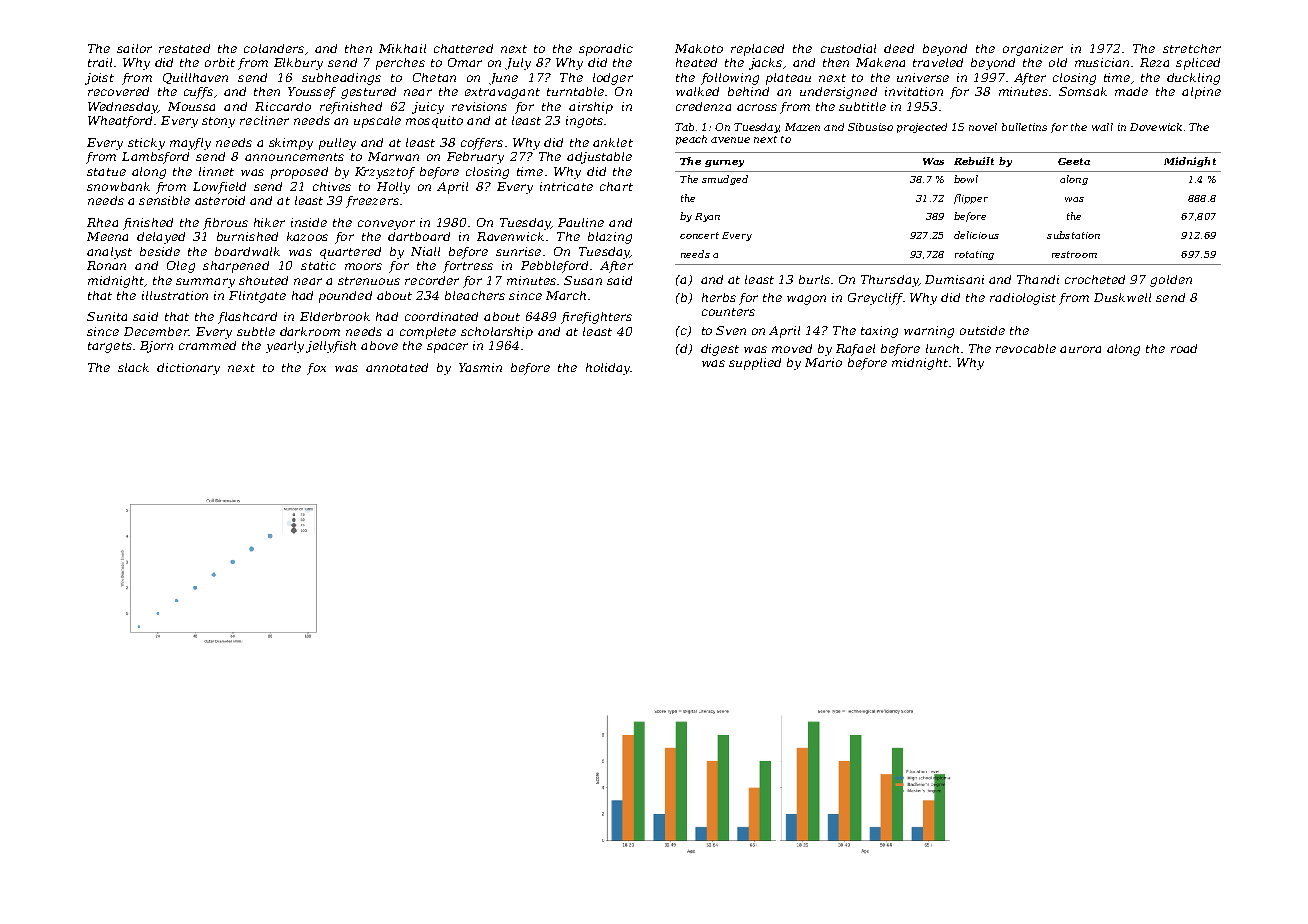 The image size is (1308, 924). What do you see at coordinates (971, 199) in the screenshot?
I see `flipper` at bounding box center [971, 199].
